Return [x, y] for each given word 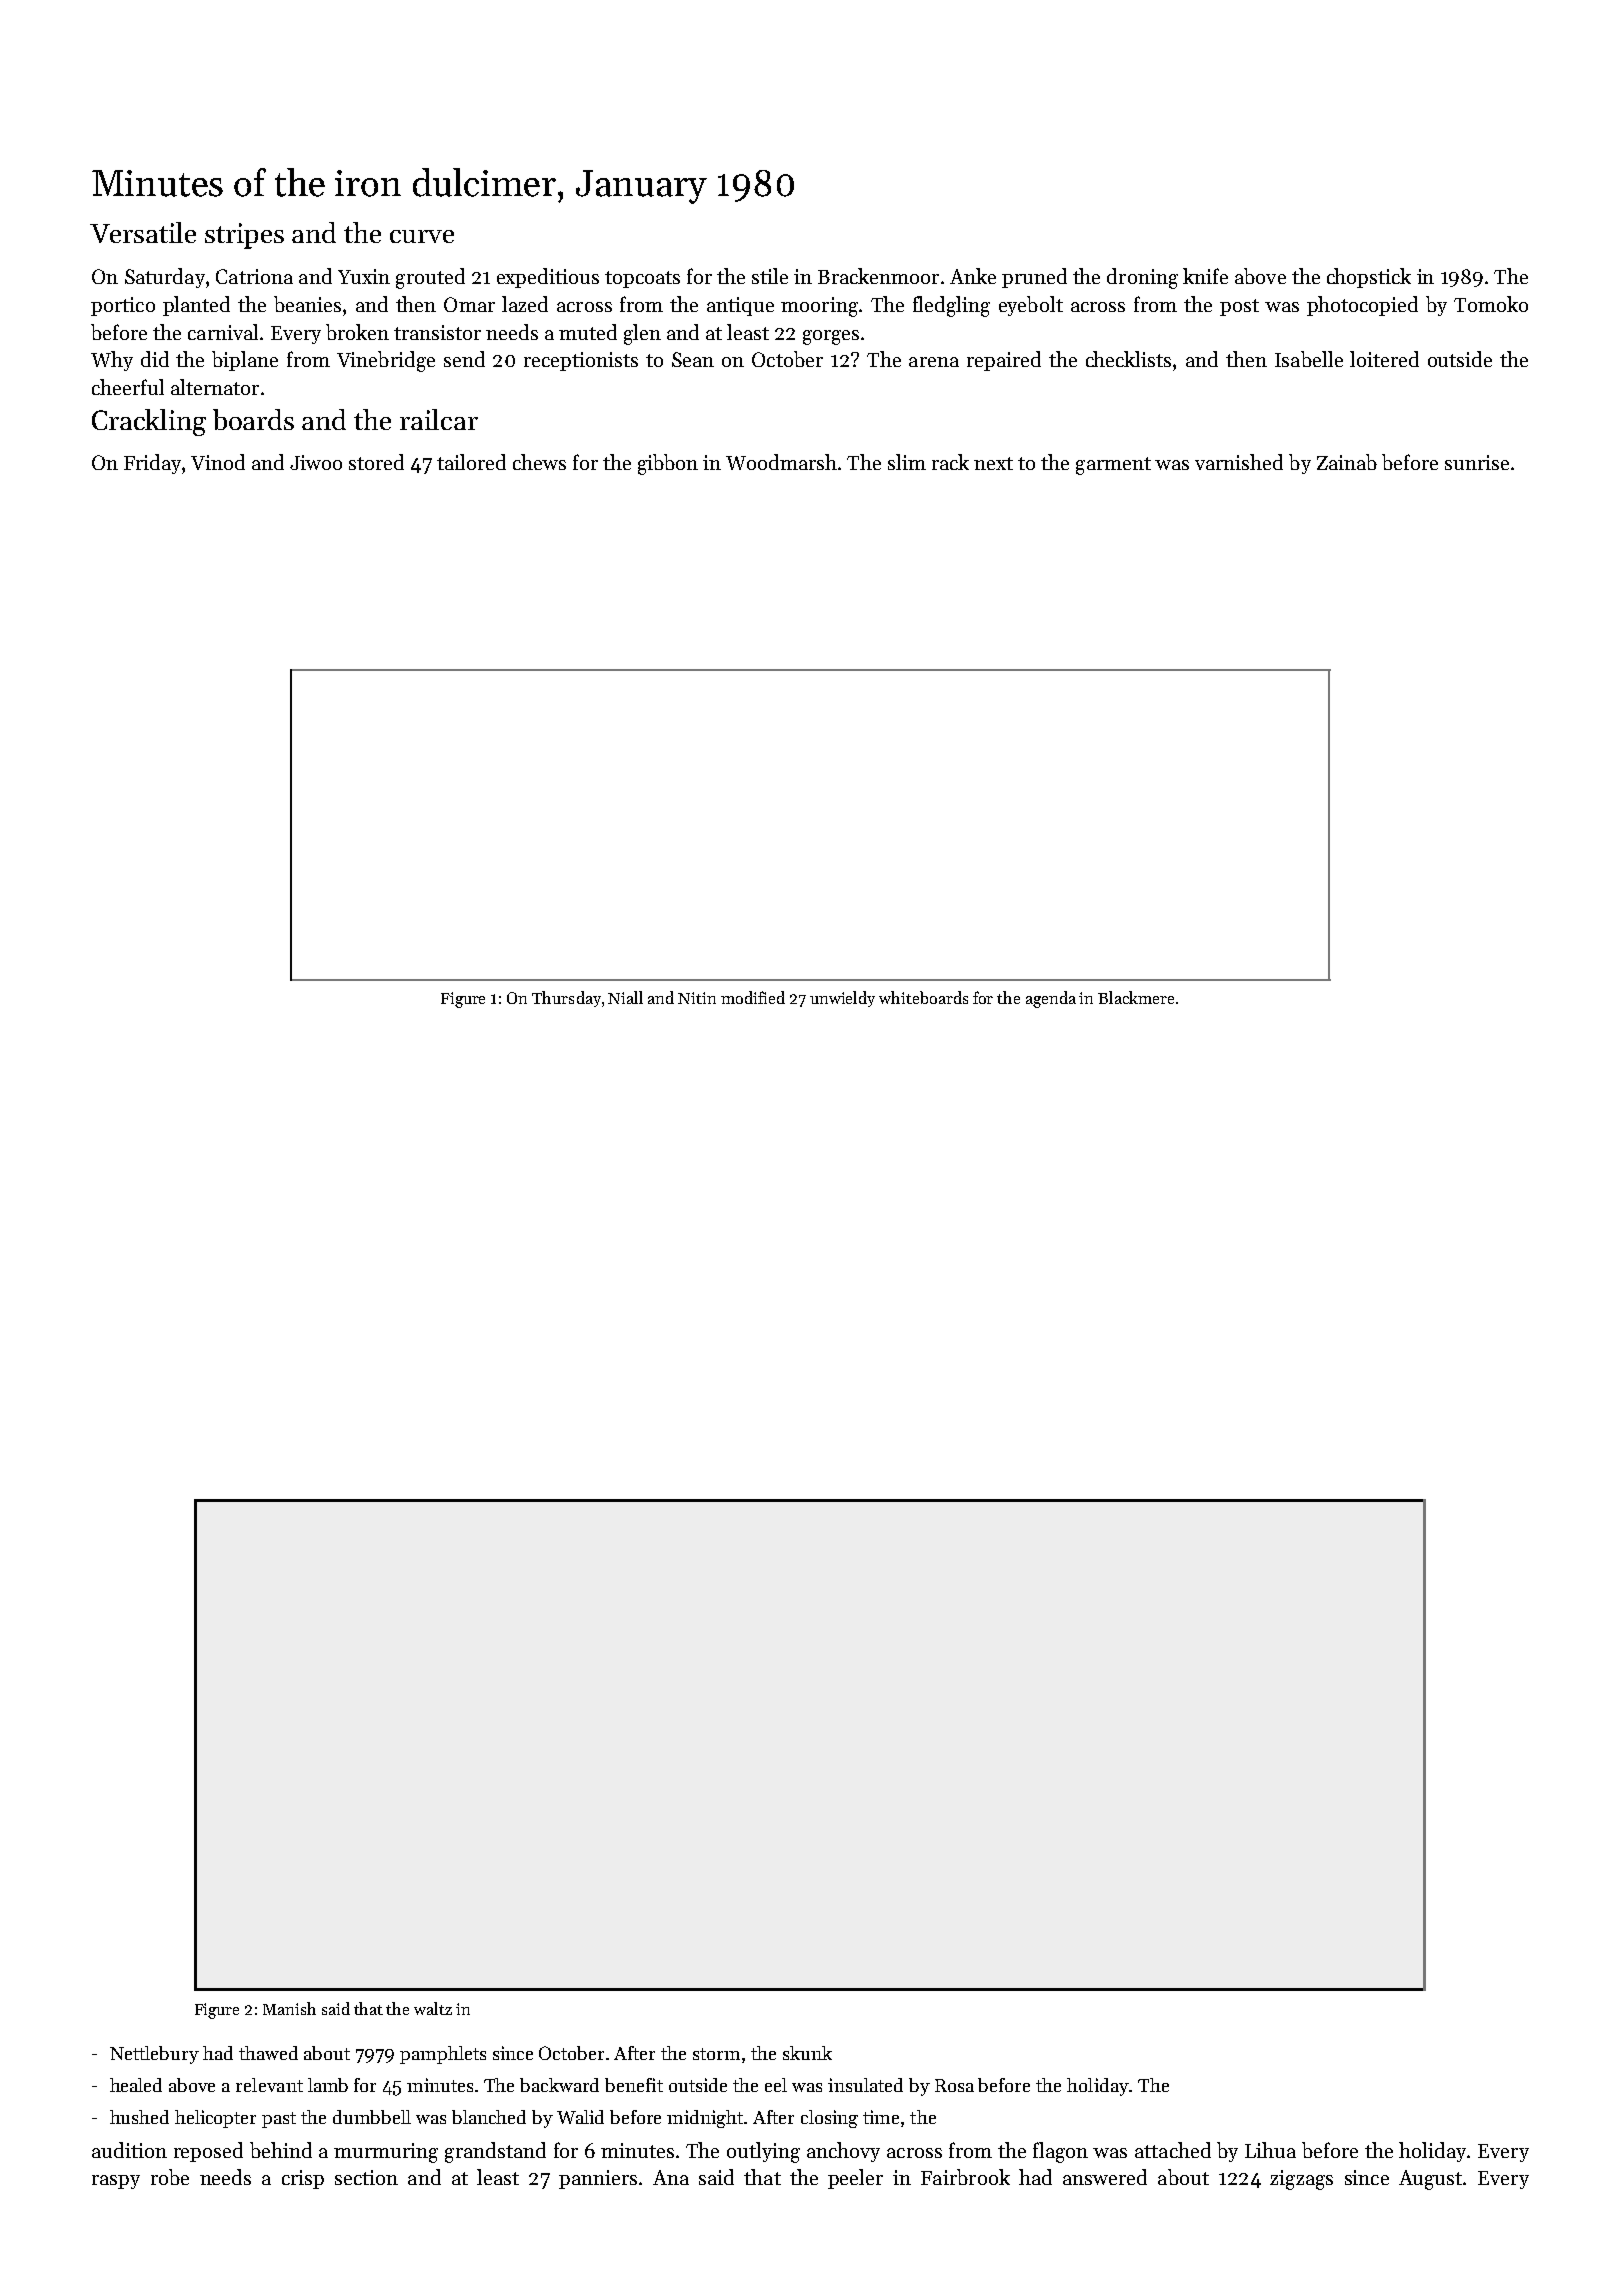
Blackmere [1136, 997]
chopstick [1369, 278]
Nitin [697, 998]
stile [770, 276]
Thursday [566, 999]
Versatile [143, 232]
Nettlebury [154, 2055]
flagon [1060, 2152]
